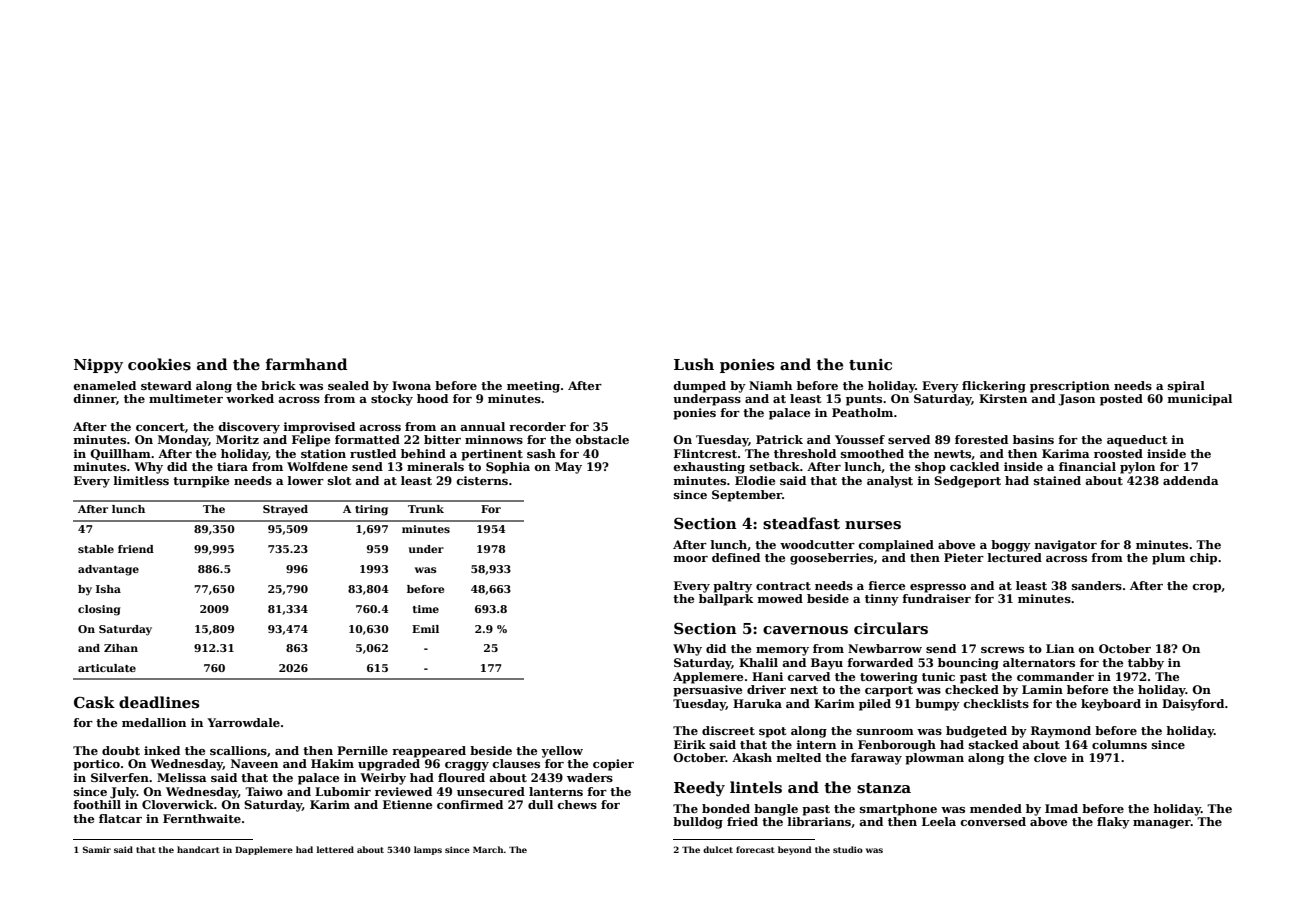 The width and height of the screenshot is (1308, 924). What do you see at coordinates (848, 849) in the screenshot?
I see `studio` at bounding box center [848, 849].
